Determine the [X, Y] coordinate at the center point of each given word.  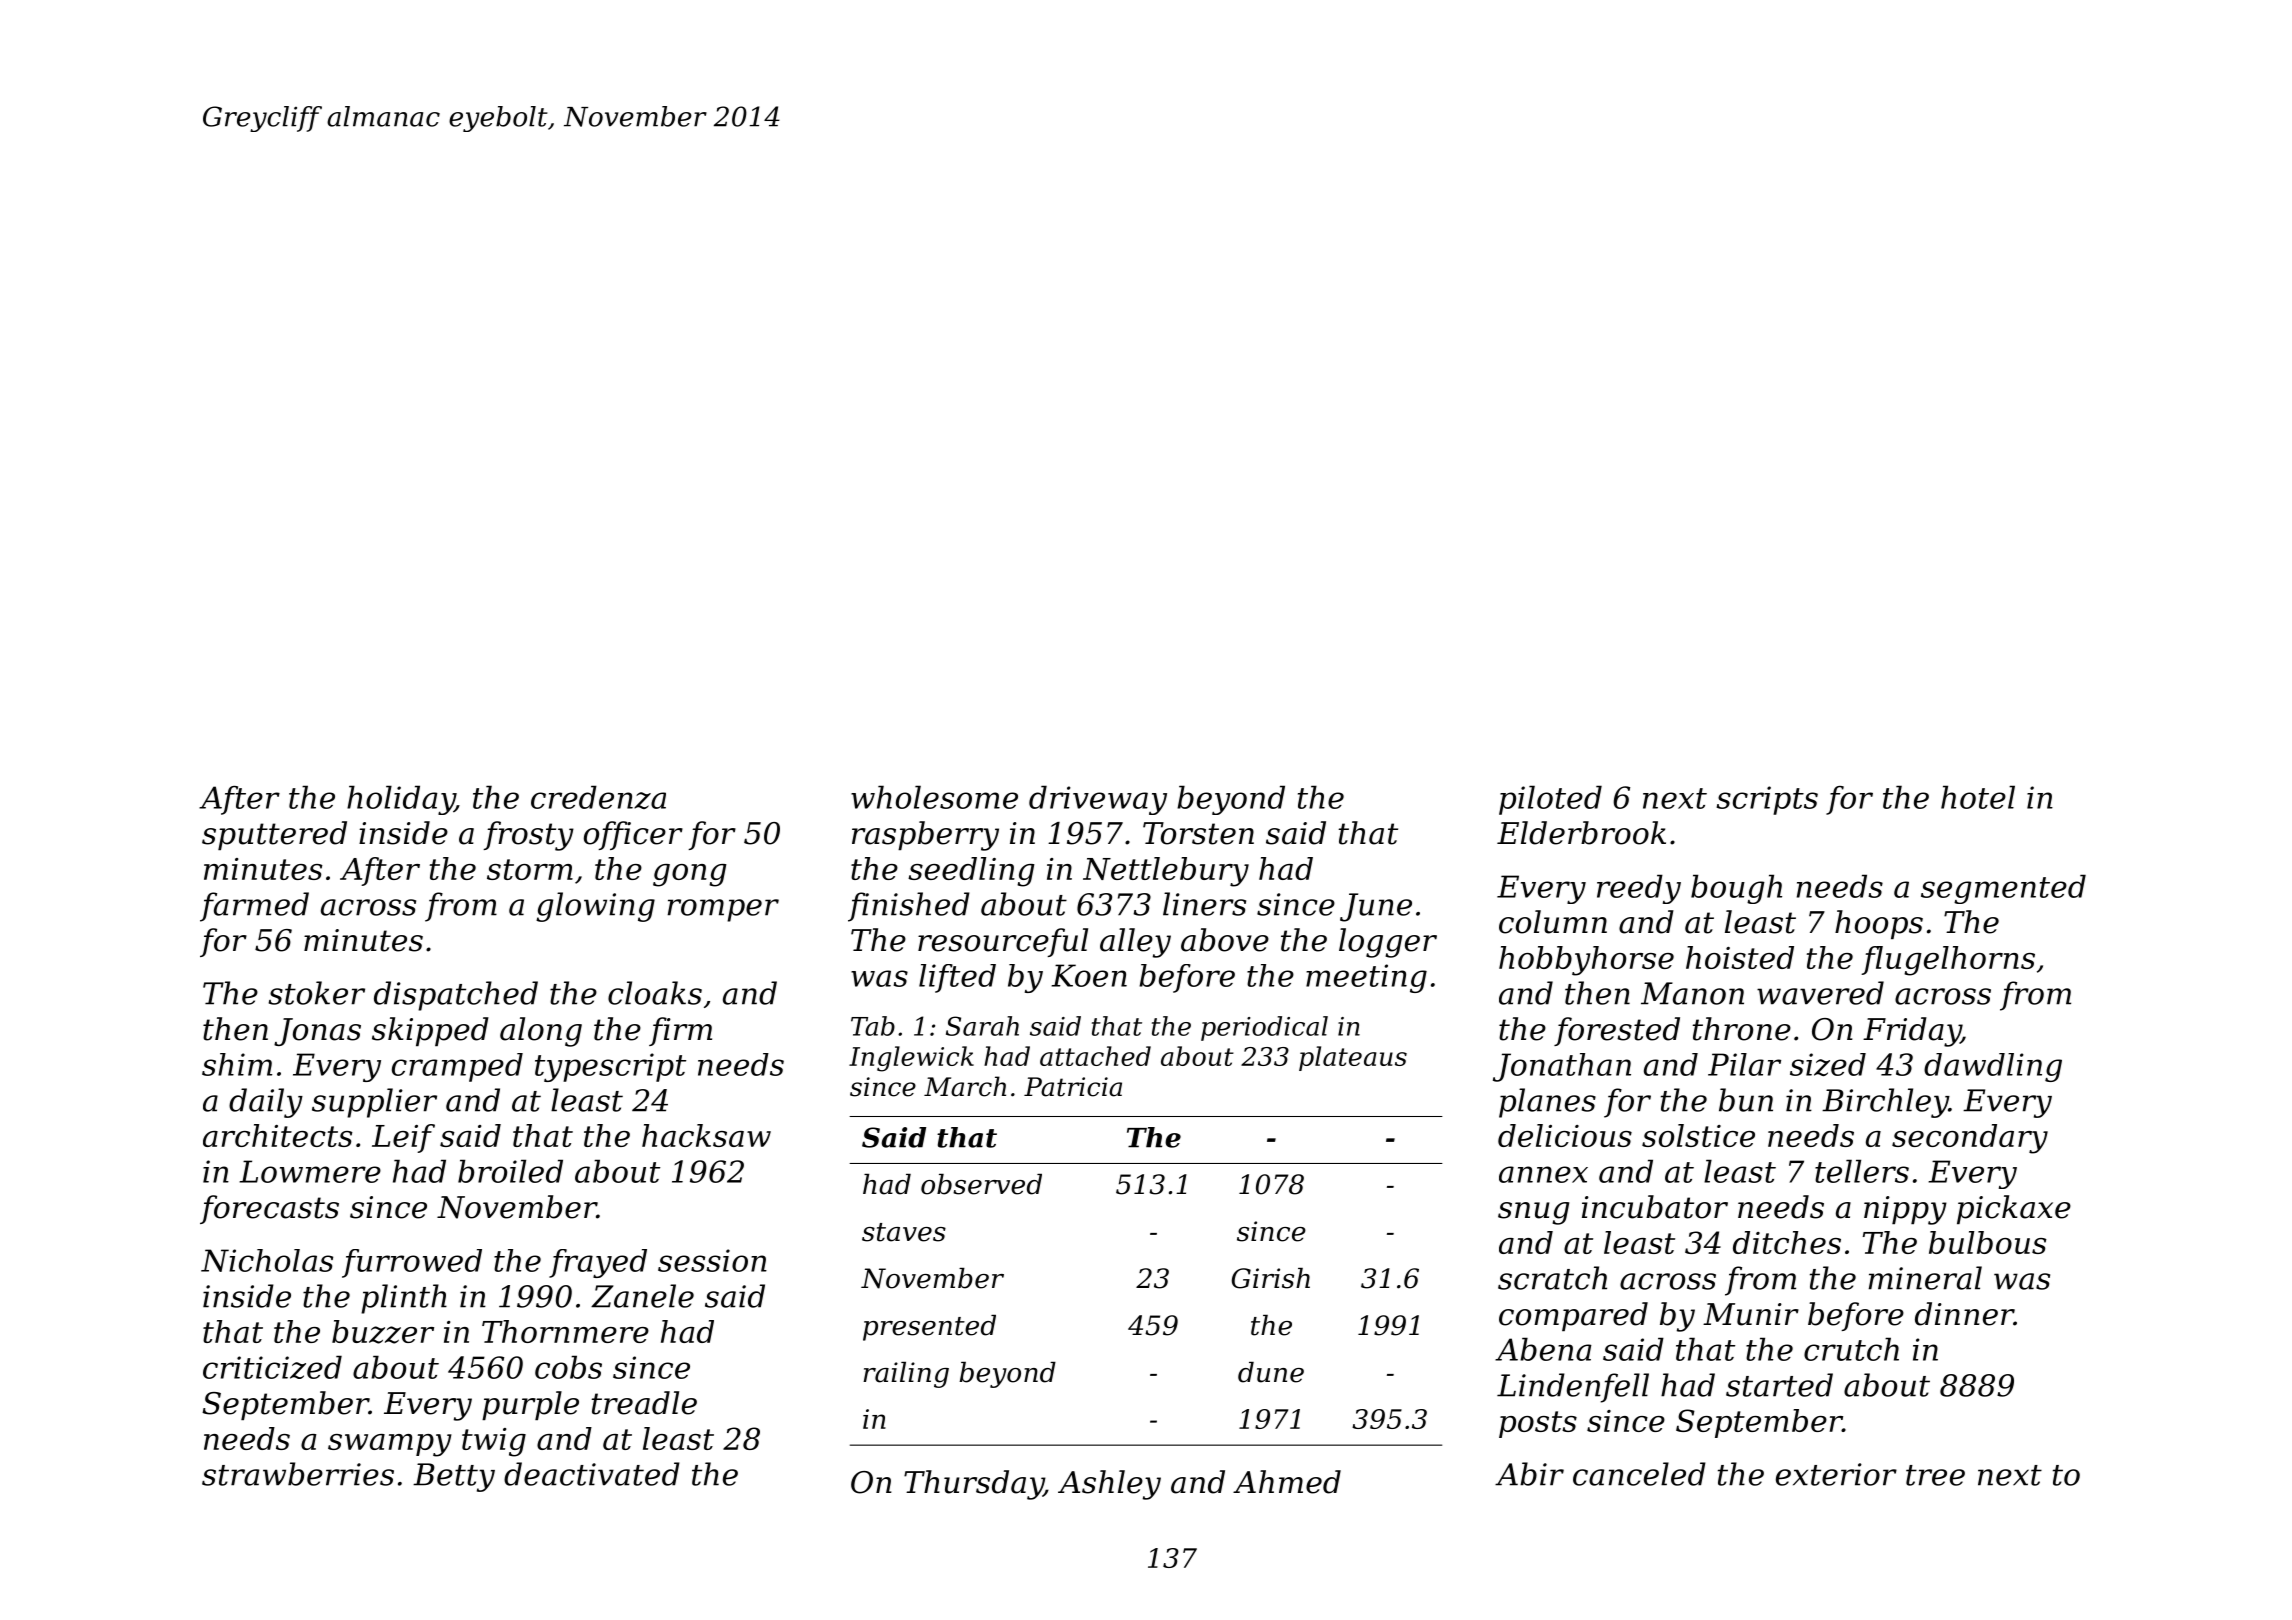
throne [1741, 1029]
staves [904, 1232]
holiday [401, 800]
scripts [1767, 800]
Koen [1089, 975]
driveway [1098, 800]
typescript [610, 1067]
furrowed [412, 1263]
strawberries [298, 1474]
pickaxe [2014, 1209]
